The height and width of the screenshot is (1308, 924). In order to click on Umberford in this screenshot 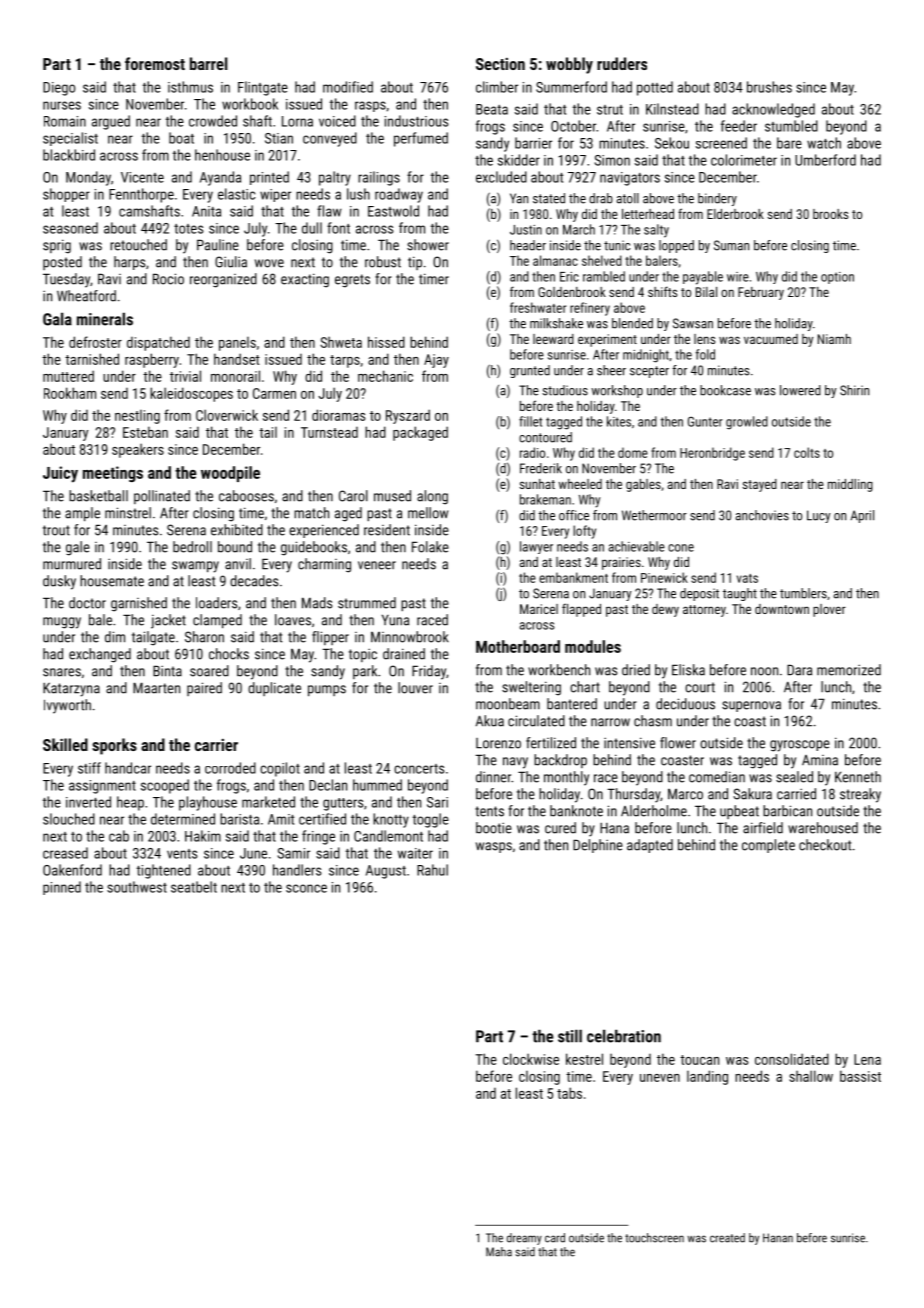, I will do `click(825, 160)`.
